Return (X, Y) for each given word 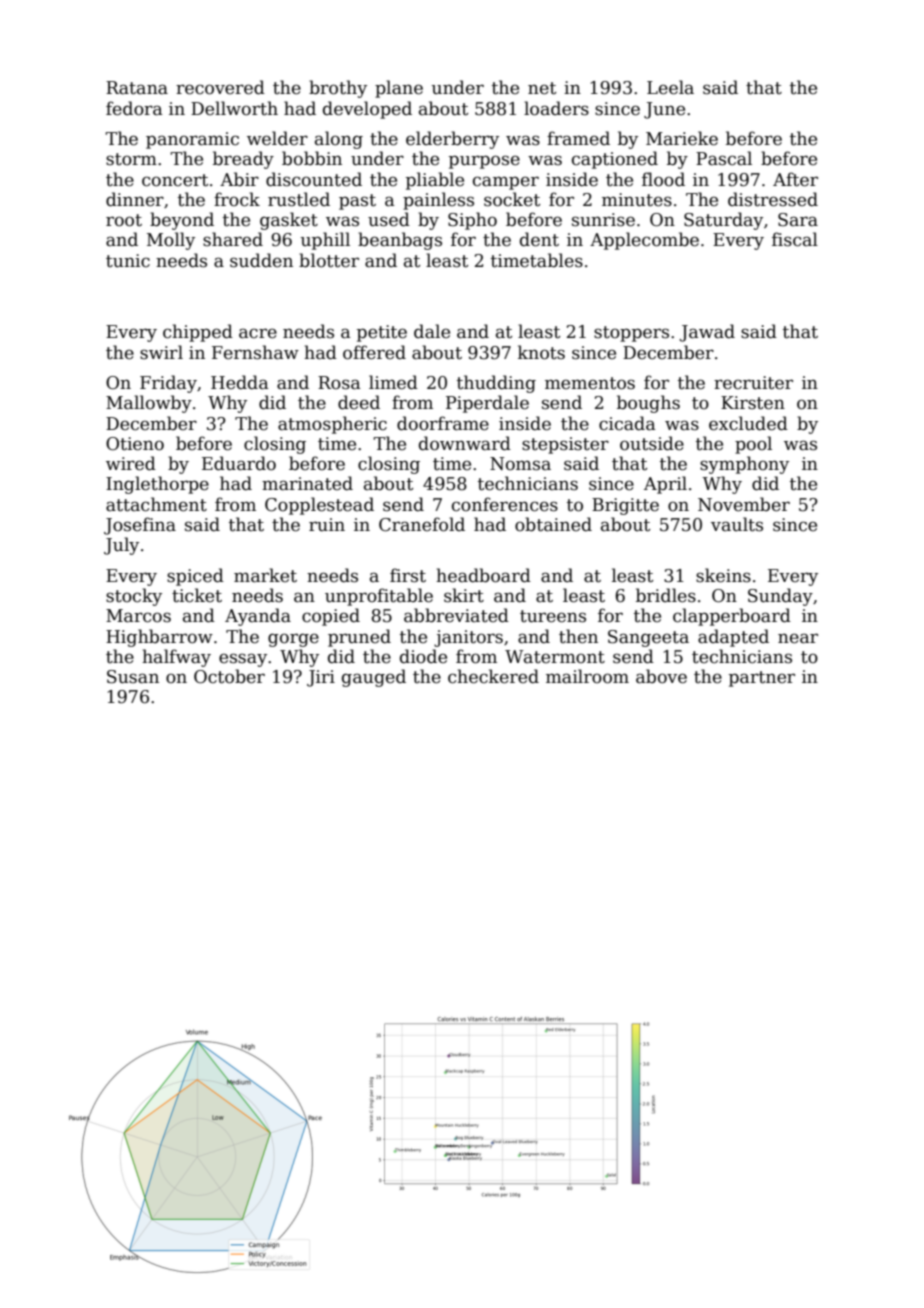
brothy (338, 89)
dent (539, 239)
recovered (220, 87)
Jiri (321, 678)
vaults (737, 524)
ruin (327, 525)
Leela (670, 87)
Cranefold (422, 524)
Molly (171, 241)
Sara (798, 220)
